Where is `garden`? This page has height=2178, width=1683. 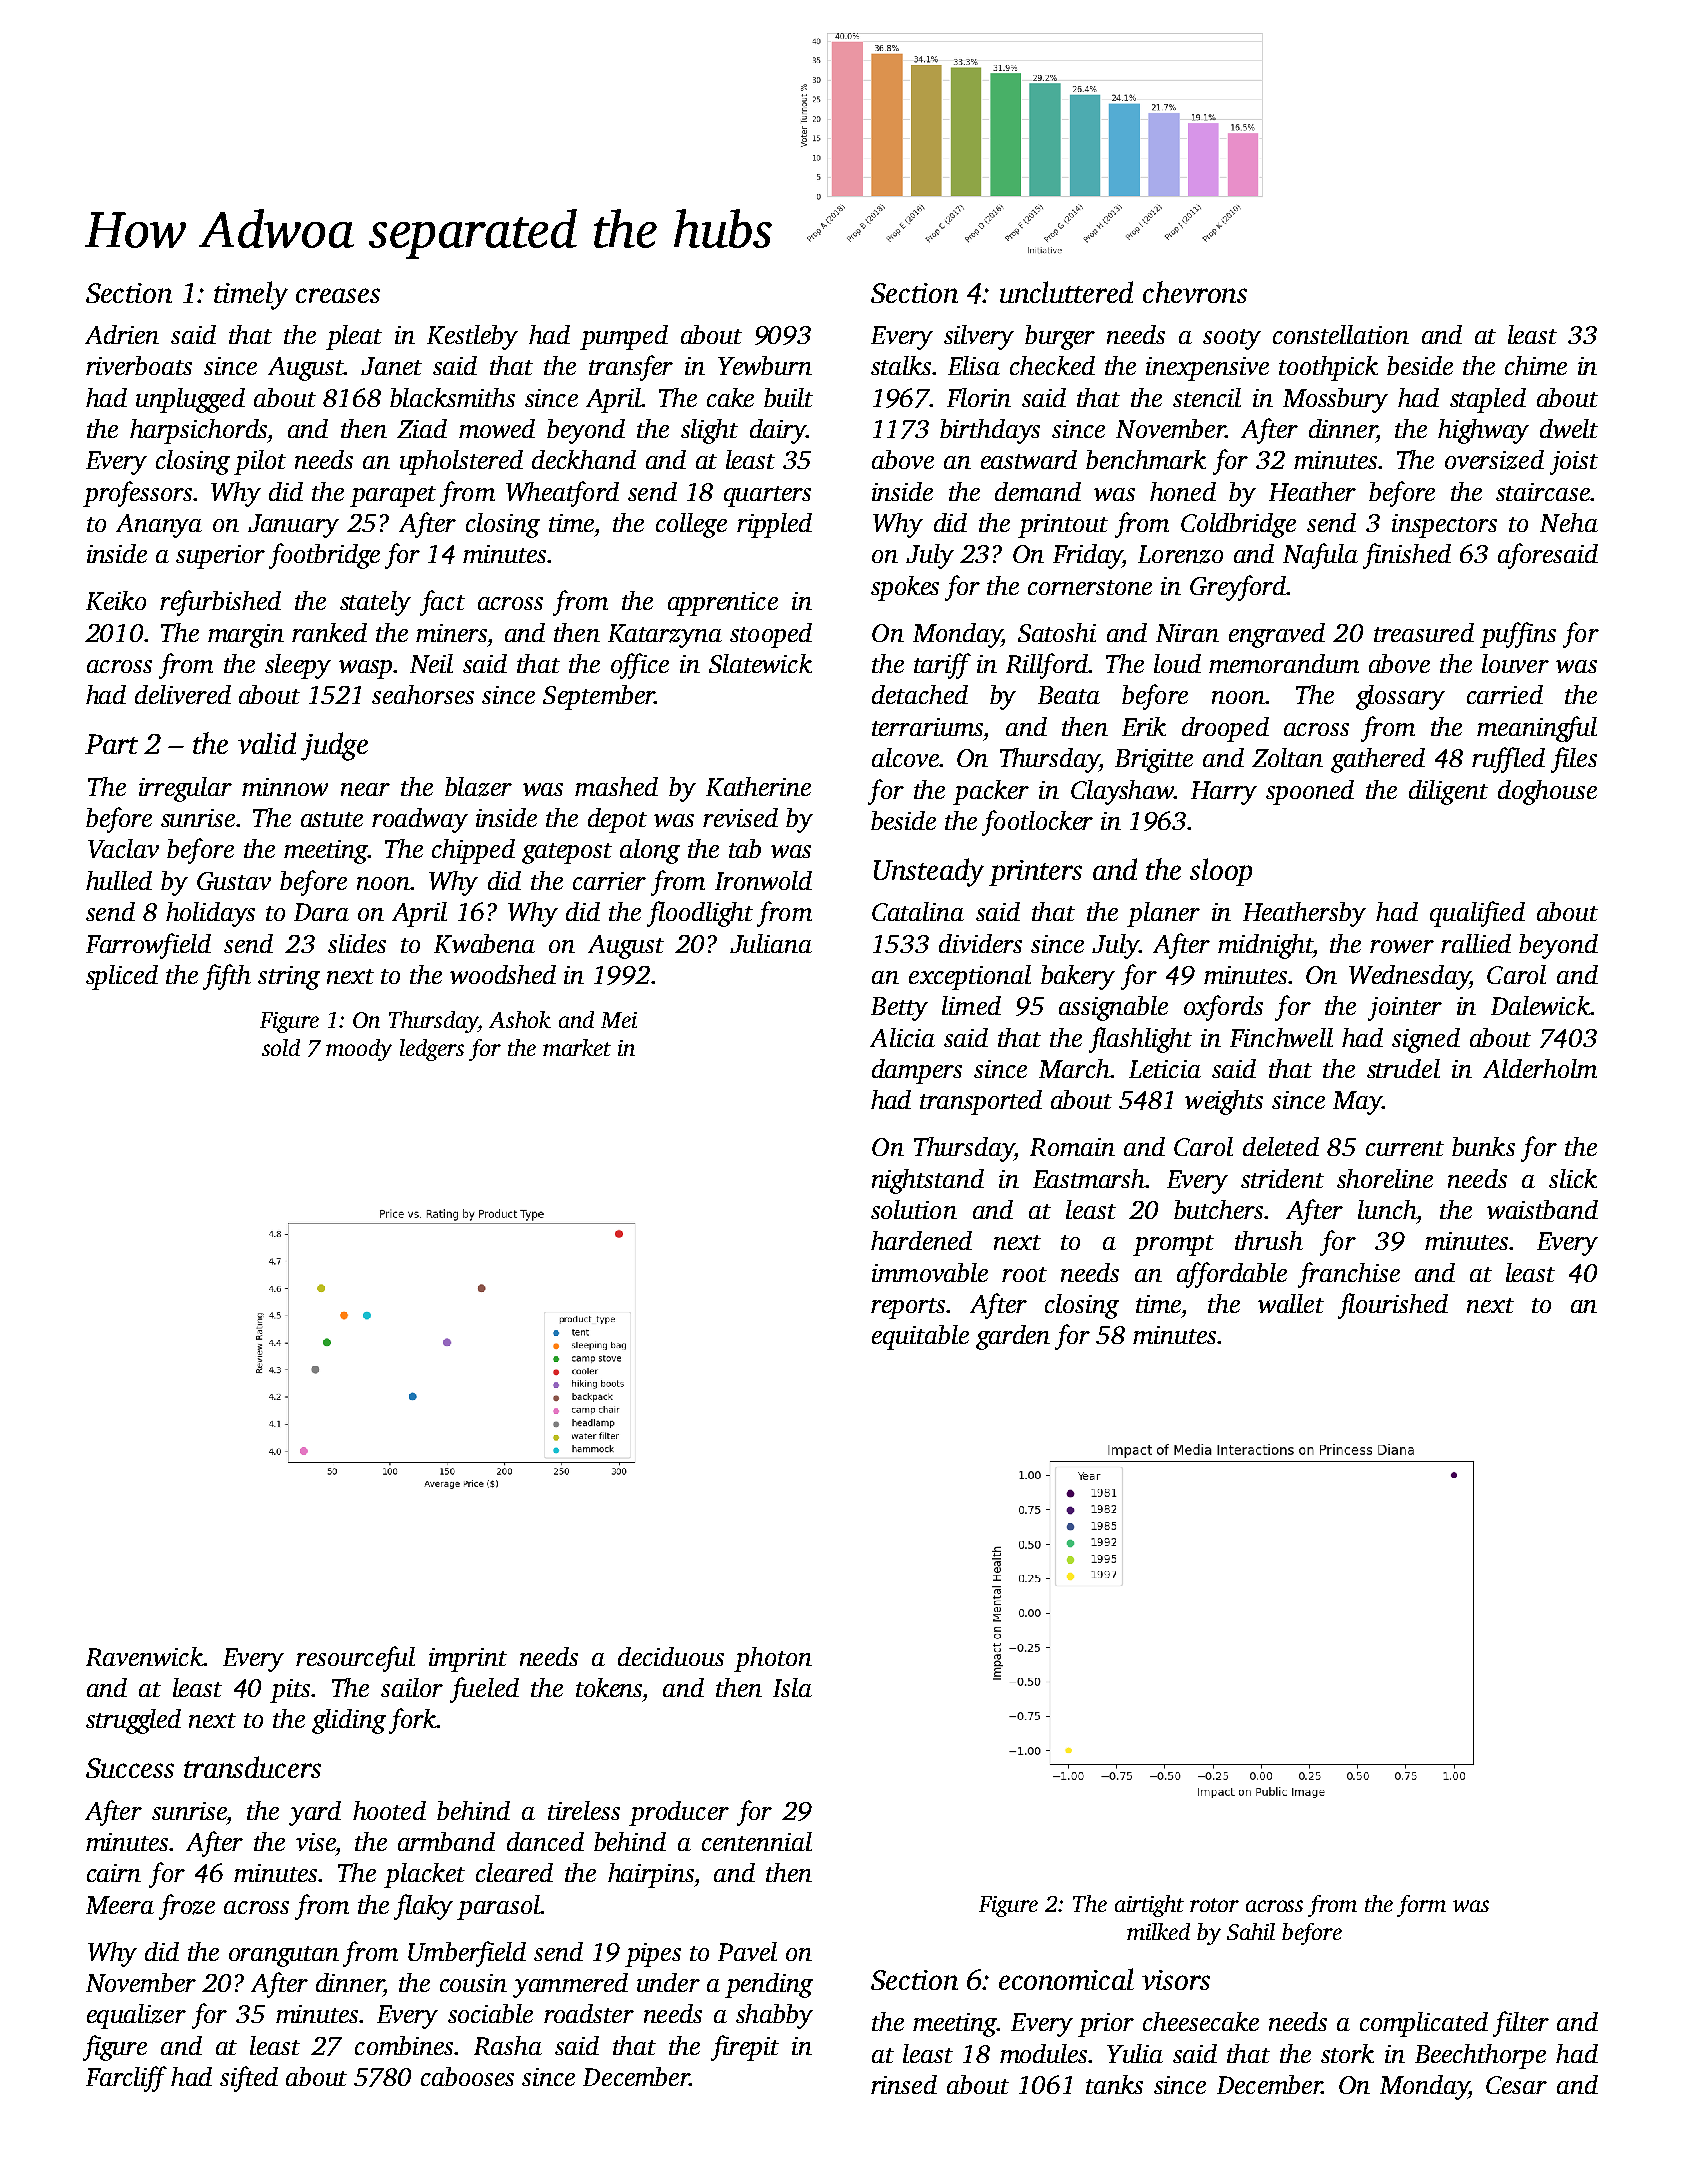 garden is located at coordinates (1013, 1337).
